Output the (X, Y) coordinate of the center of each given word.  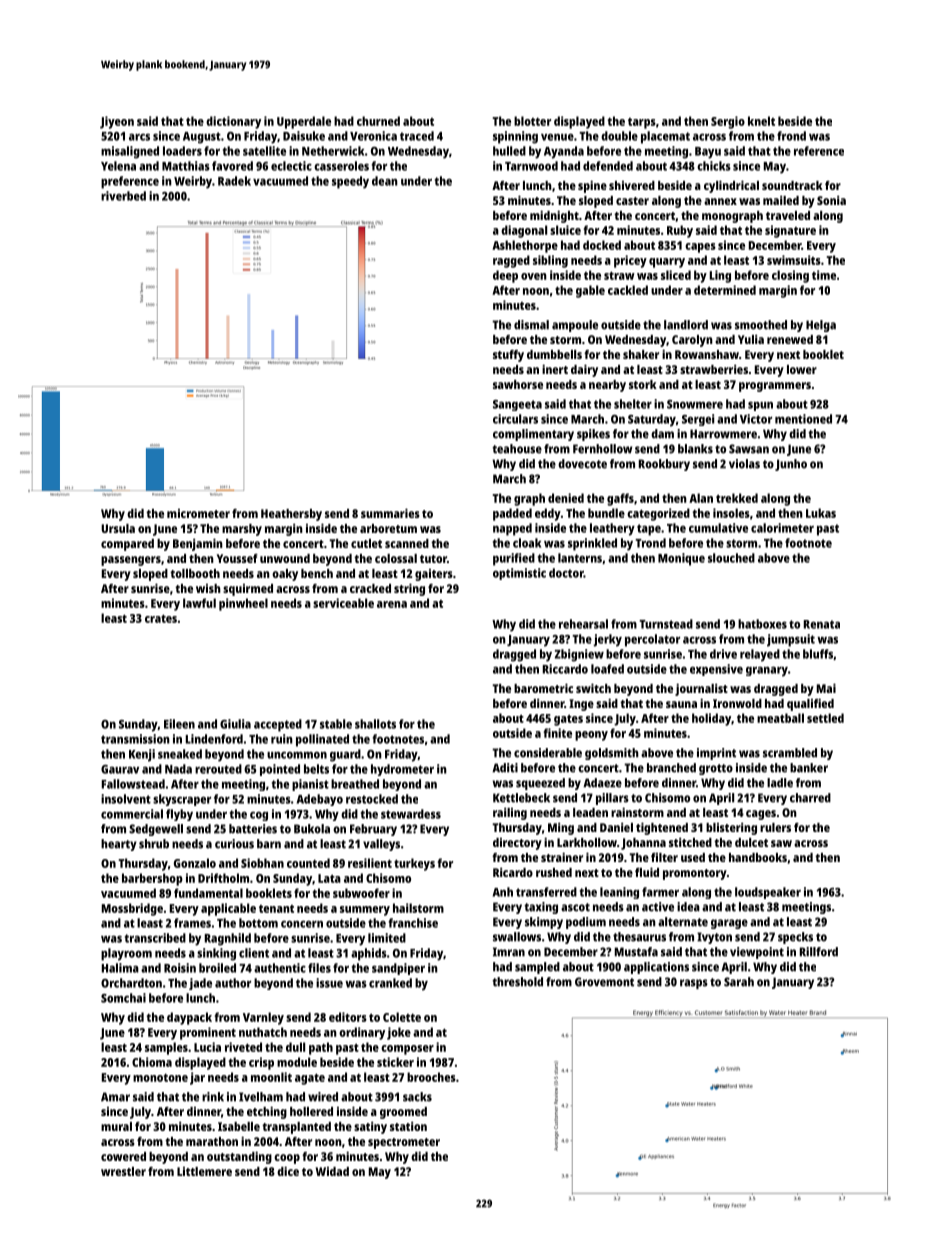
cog (259, 816)
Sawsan (749, 449)
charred (810, 798)
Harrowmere (723, 434)
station (408, 1126)
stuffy (508, 356)
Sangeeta (517, 405)
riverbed (123, 196)
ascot (575, 907)
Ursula (118, 528)
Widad (332, 1171)
